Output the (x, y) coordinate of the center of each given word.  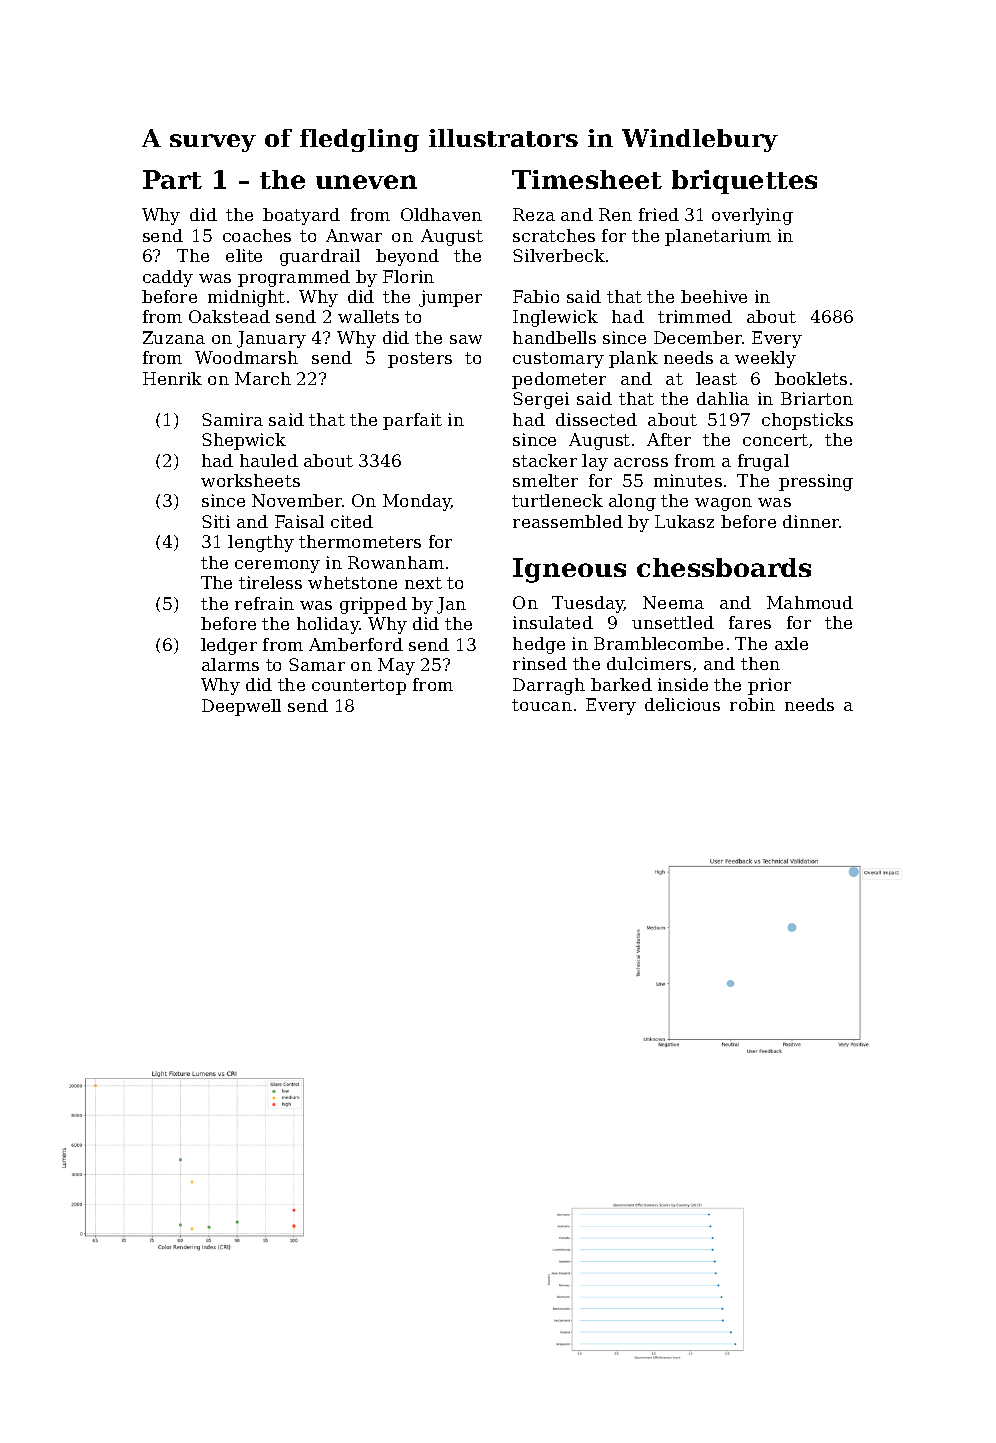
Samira (232, 419)
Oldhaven (441, 214)
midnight (246, 298)
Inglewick (555, 318)
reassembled (568, 521)
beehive (714, 296)
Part (172, 179)
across (641, 462)
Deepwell (241, 707)
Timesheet (587, 179)
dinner (811, 521)
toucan (542, 705)
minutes (688, 480)
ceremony (277, 566)
